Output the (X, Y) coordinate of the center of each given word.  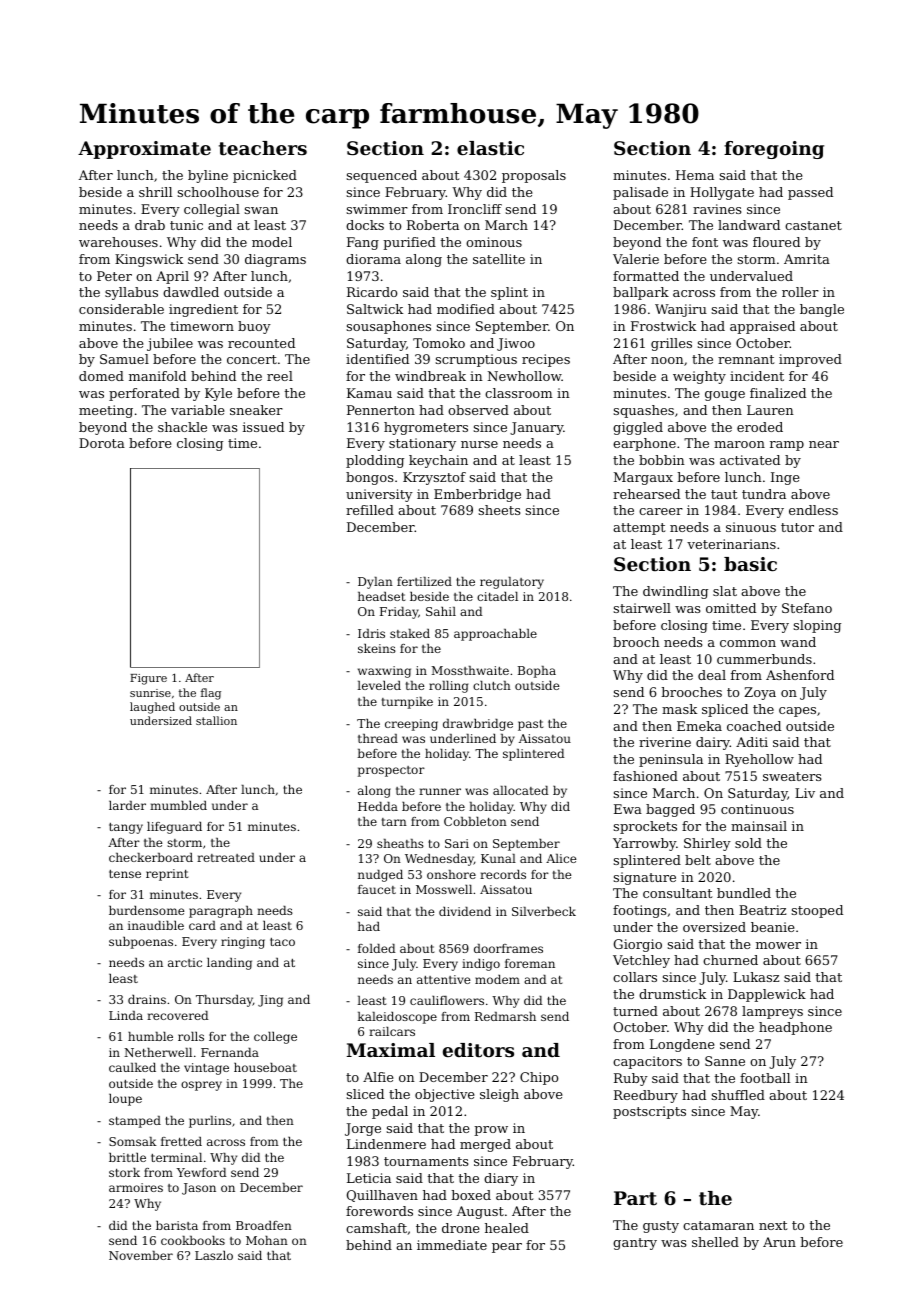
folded (377, 948)
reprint (167, 875)
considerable (121, 309)
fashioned (645, 776)
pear (507, 1248)
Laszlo (214, 1255)
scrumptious (476, 360)
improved (810, 360)
